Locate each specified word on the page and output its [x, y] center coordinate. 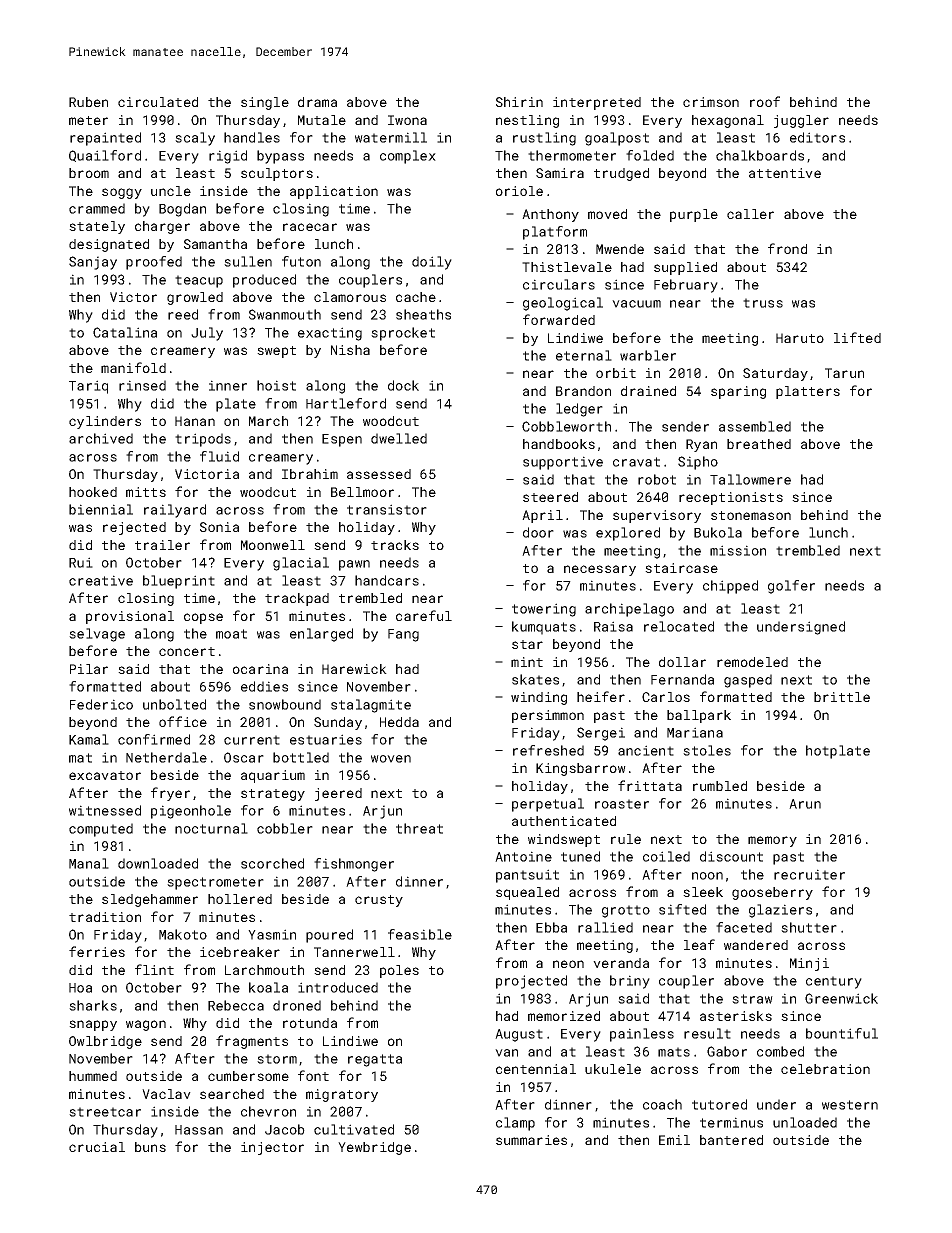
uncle [171, 191]
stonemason [751, 515]
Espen [342, 440]
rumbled [720, 786]
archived [101, 438]
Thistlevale [567, 267]
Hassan [199, 1130]
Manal [89, 863]
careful [424, 615]
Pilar [89, 669]
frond [787, 248]
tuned [580, 856]
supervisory [657, 516]
